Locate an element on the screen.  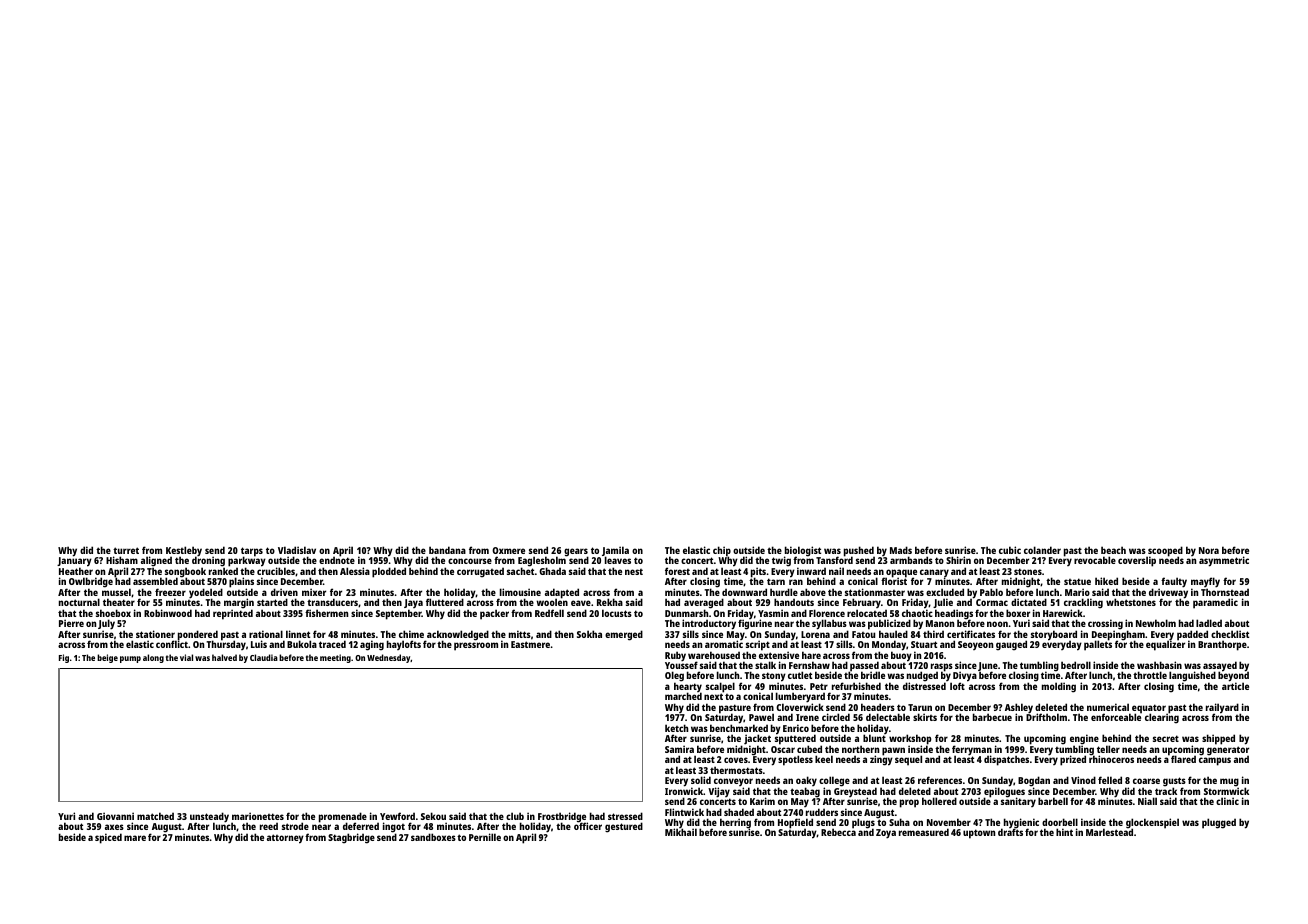
chip is located at coordinates (722, 551).
